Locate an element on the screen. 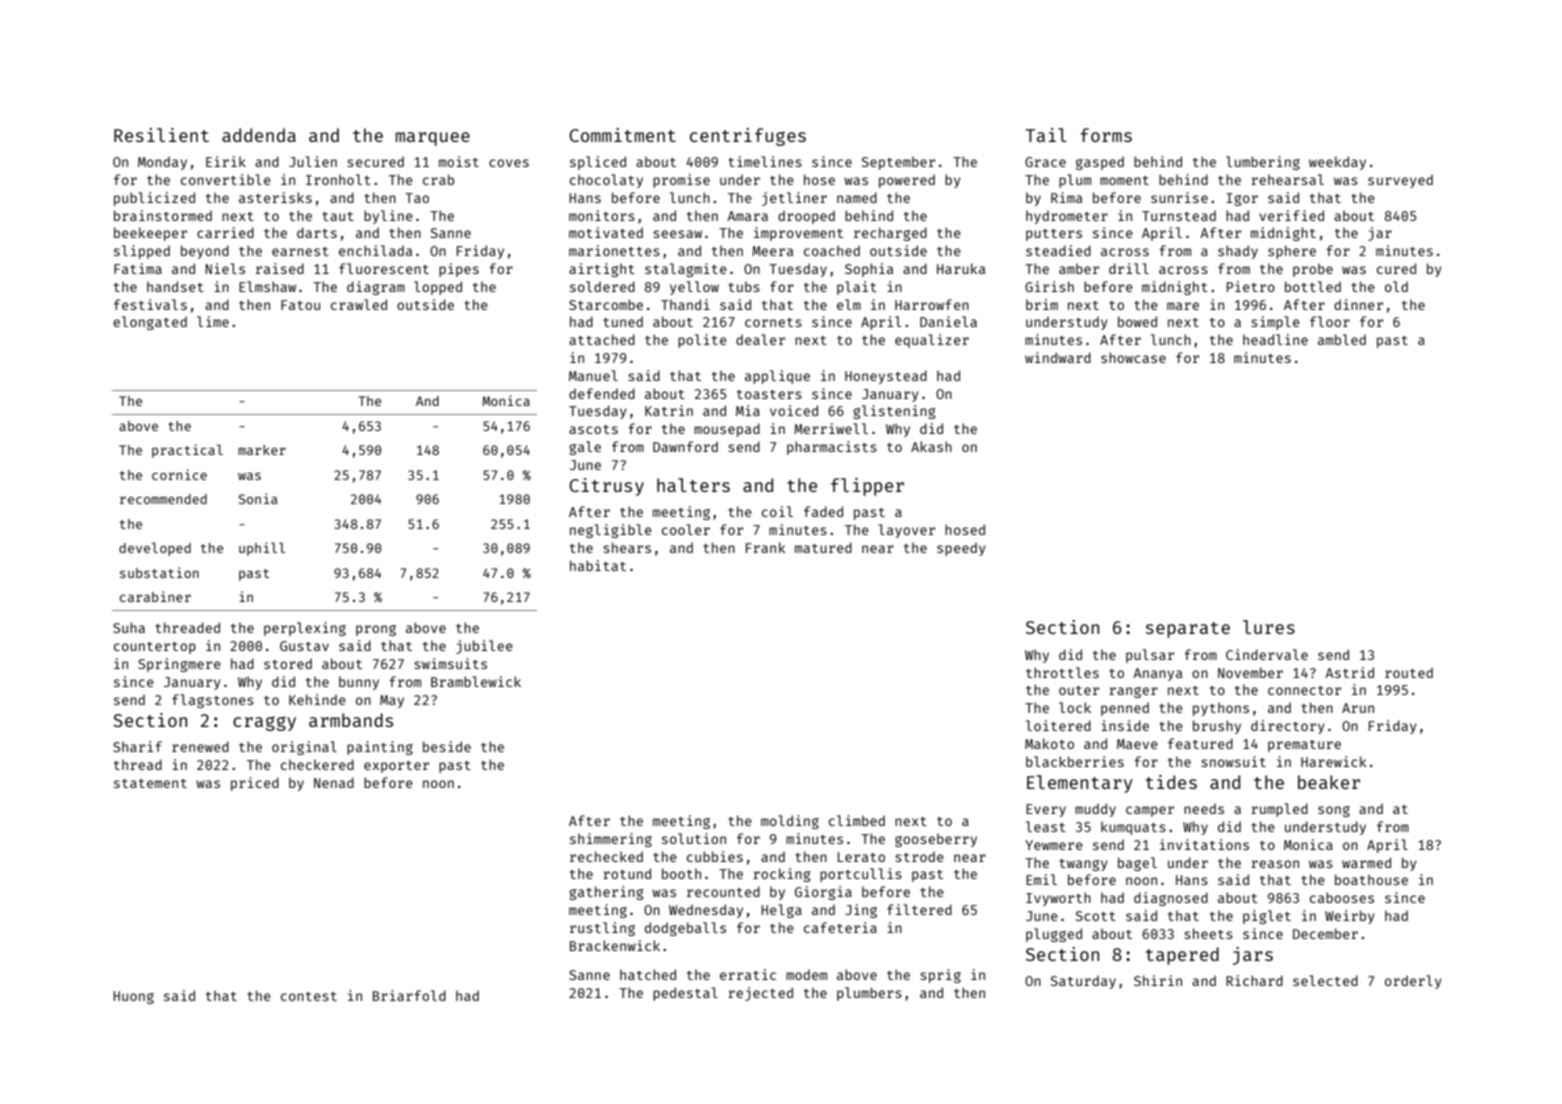 The height and width of the screenshot is (1104, 1562). gasped is located at coordinates (1100, 163).
